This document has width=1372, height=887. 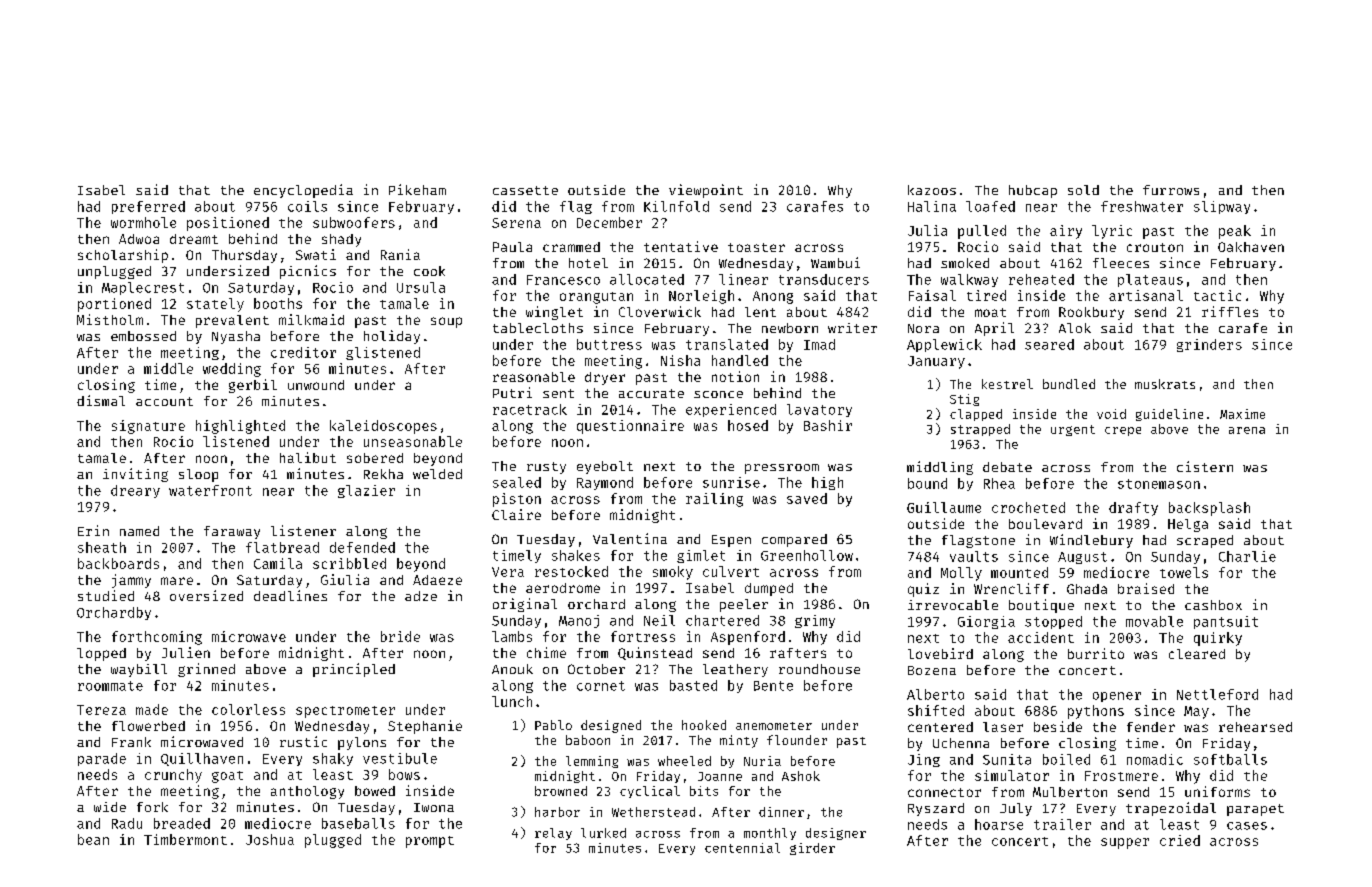 What do you see at coordinates (236, 337) in the document?
I see `Nyasha` at bounding box center [236, 337].
